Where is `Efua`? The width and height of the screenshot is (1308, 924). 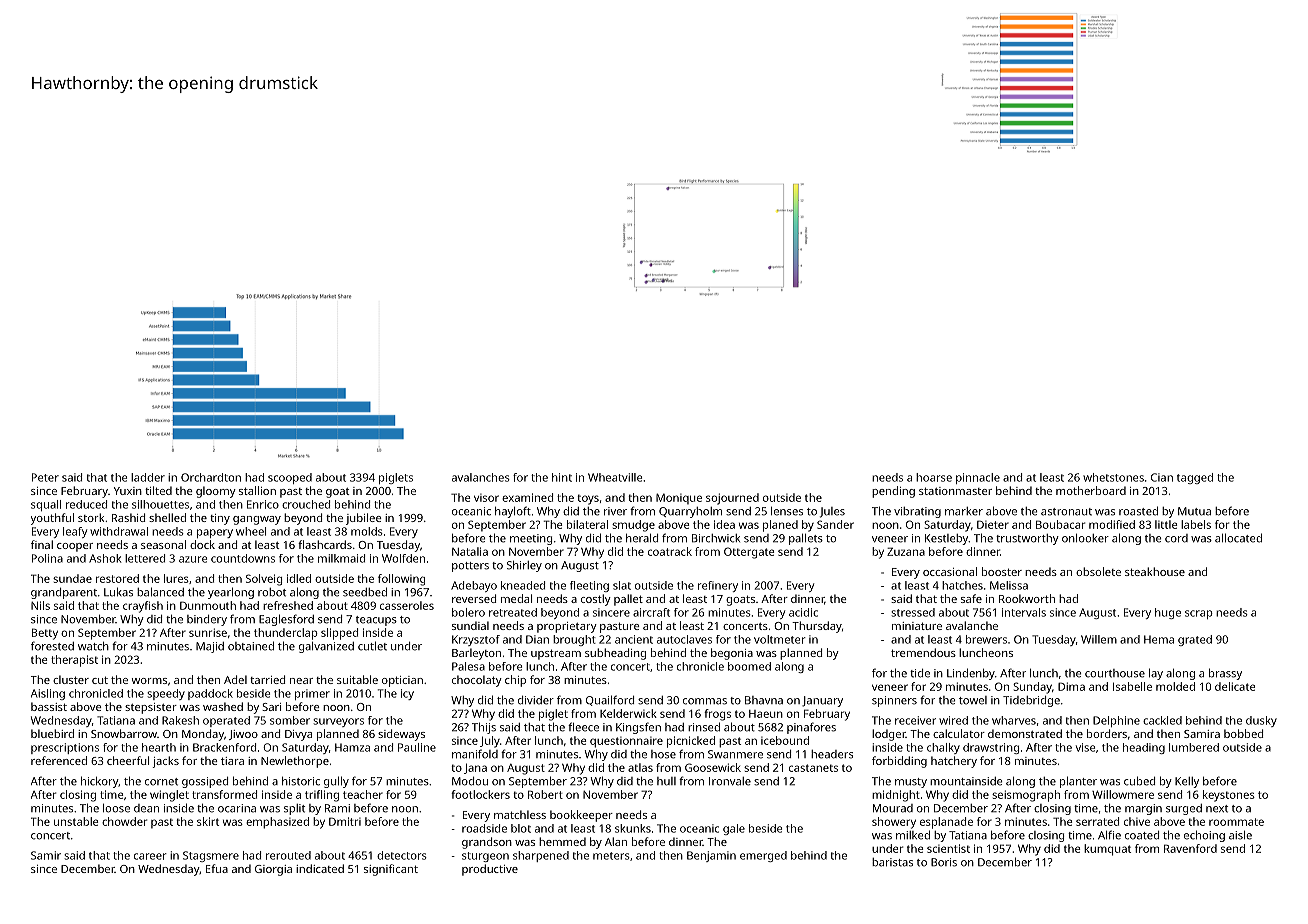
Efua is located at coordinates (217, 868).
